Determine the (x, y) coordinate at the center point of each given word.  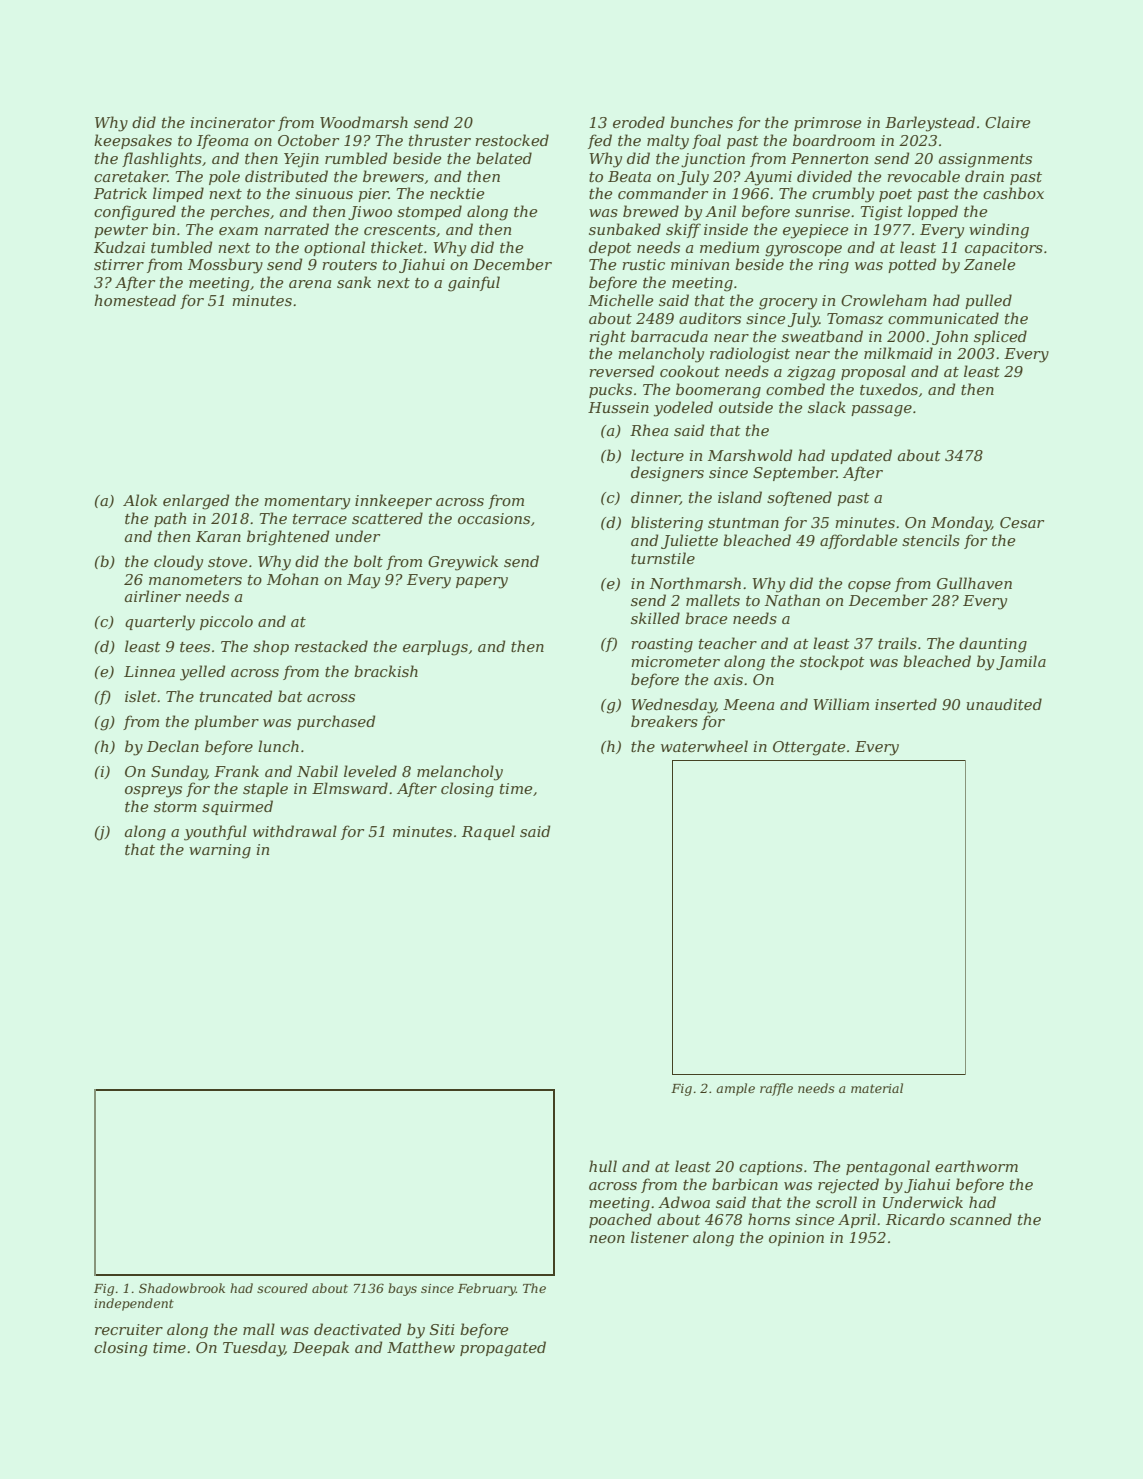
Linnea (149, 671)
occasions (494, 518)
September (795, 473)
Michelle (620, 300)
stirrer (119, 264)
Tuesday (254, 1349)
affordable (858, 541)
